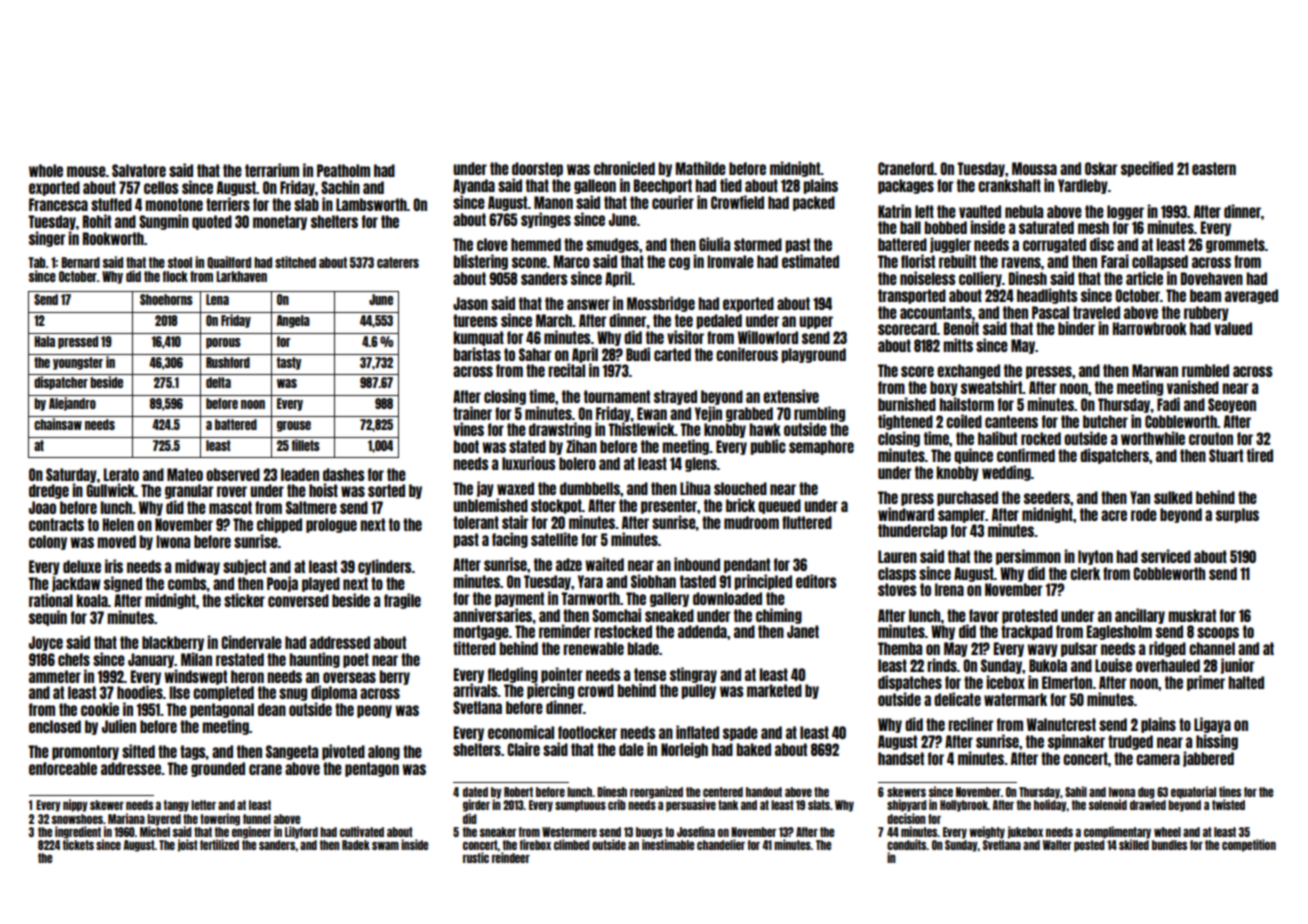  What do you see at coordinates (340, 642) in the document?
I see `addressed` at bounding box center [340, 642].
